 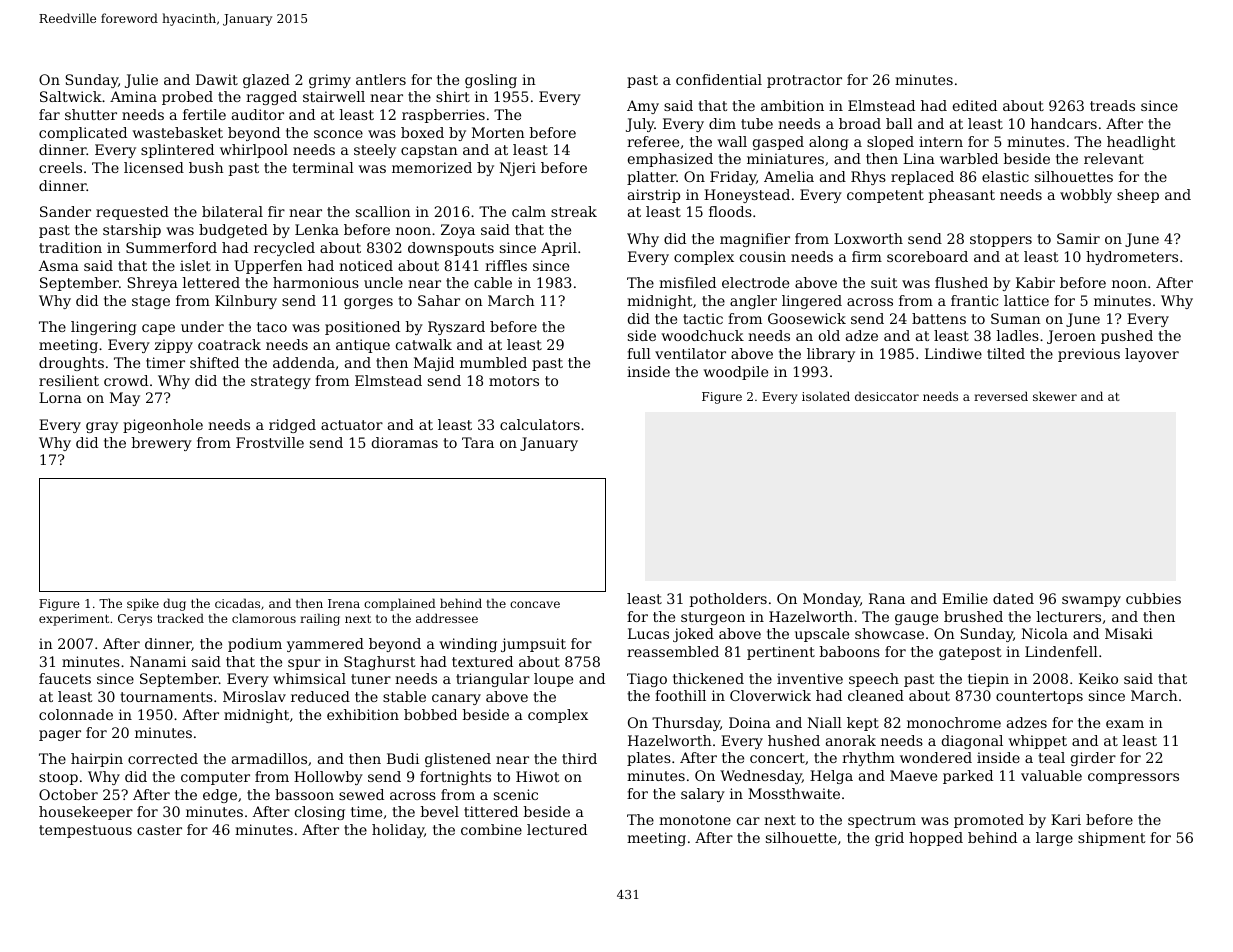 What do you see at coordinates (166, 697) in the screenshot?
I see `tournaments` at bounding box center [166, 697].
